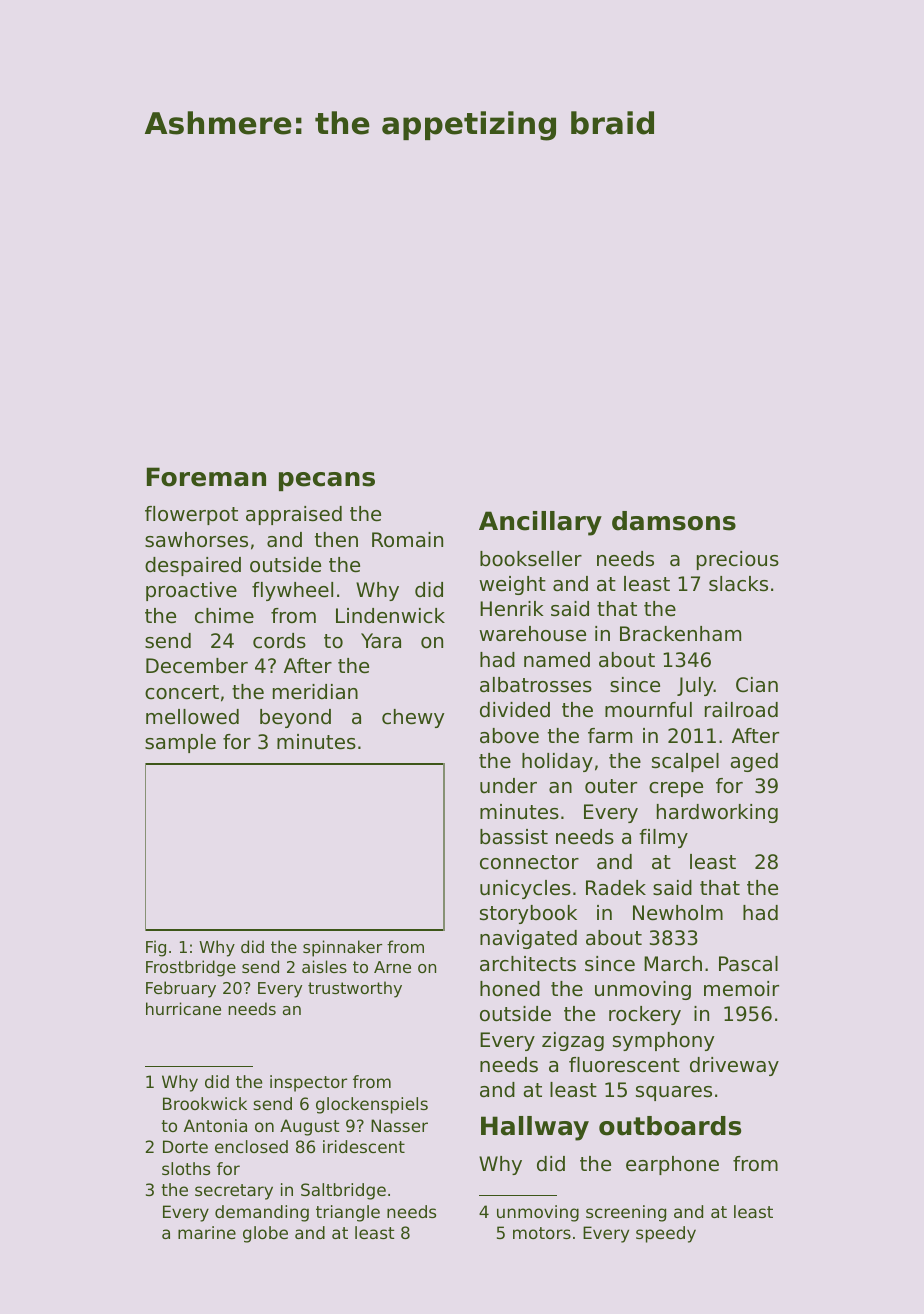  Describe the element at coordinates (542, 1233) in the document. I see `motors` at that location.
